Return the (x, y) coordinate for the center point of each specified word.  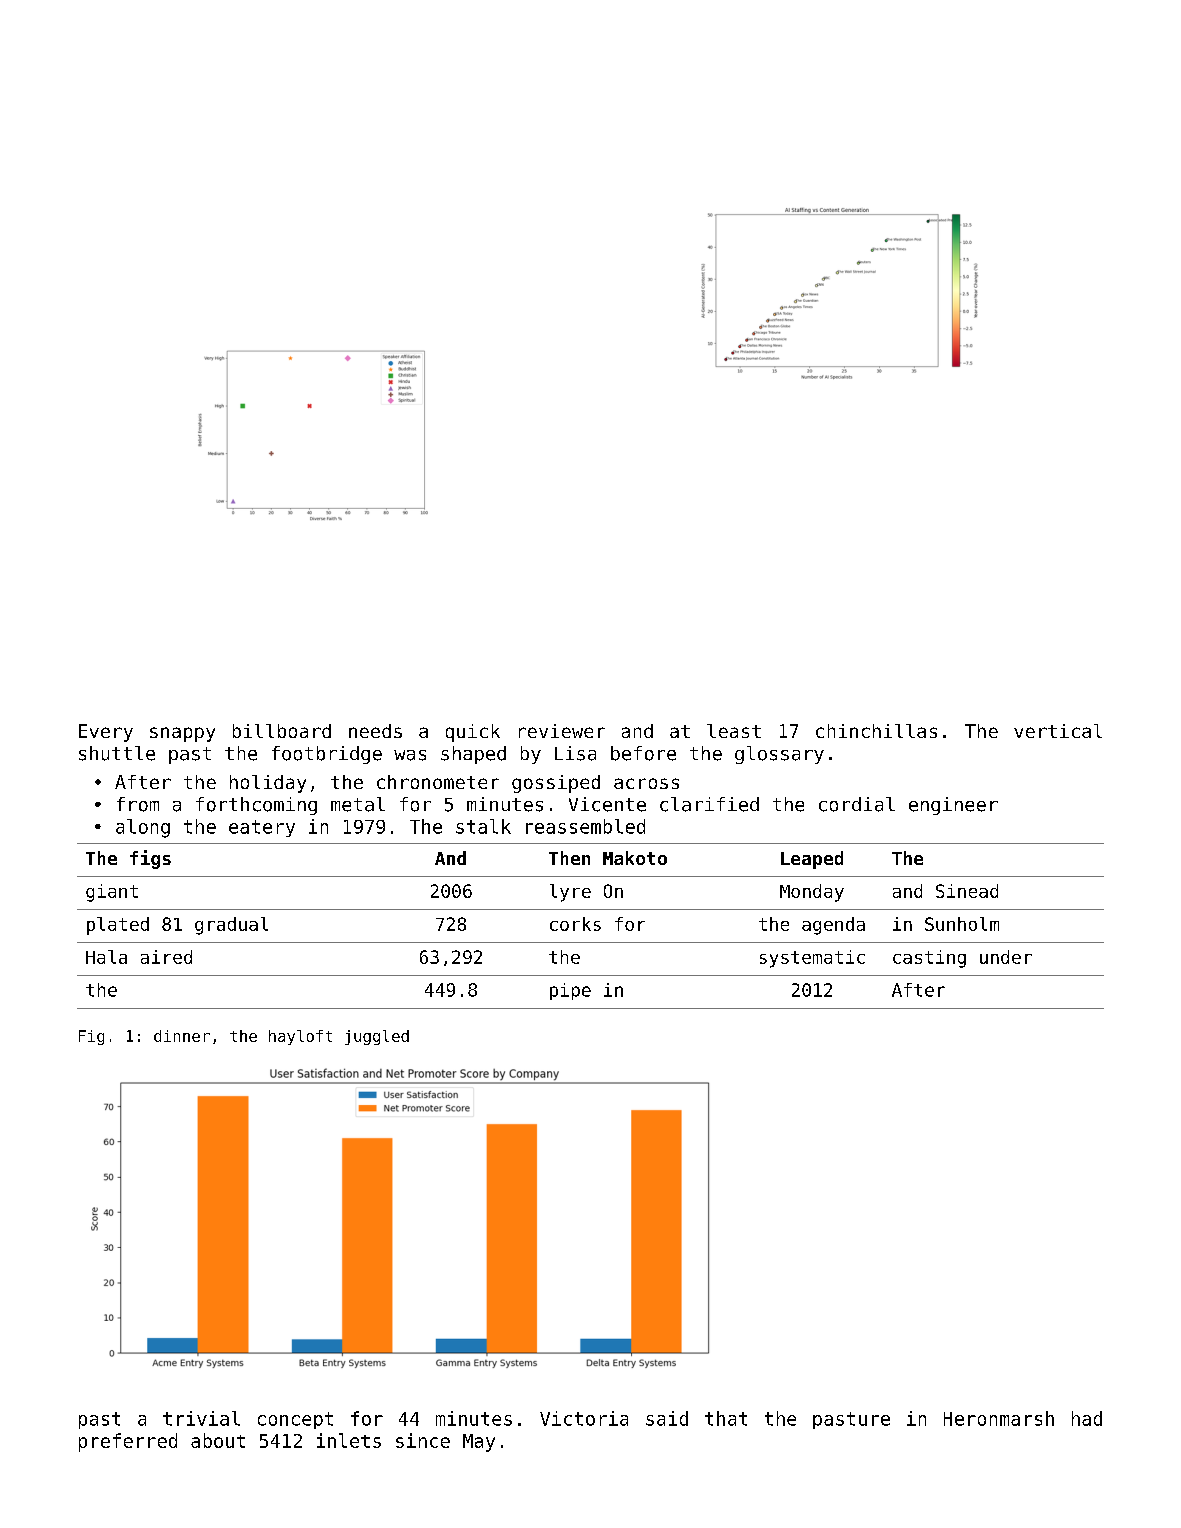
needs (375, 731)
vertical (1058, 731)
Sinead (967, 891)
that (726, 1418)
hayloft (300, 1037)
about (218, 1440)
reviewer (562, 731)
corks (575, 924)
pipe (570, 991)
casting (929, 959)
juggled (377, 1037)
